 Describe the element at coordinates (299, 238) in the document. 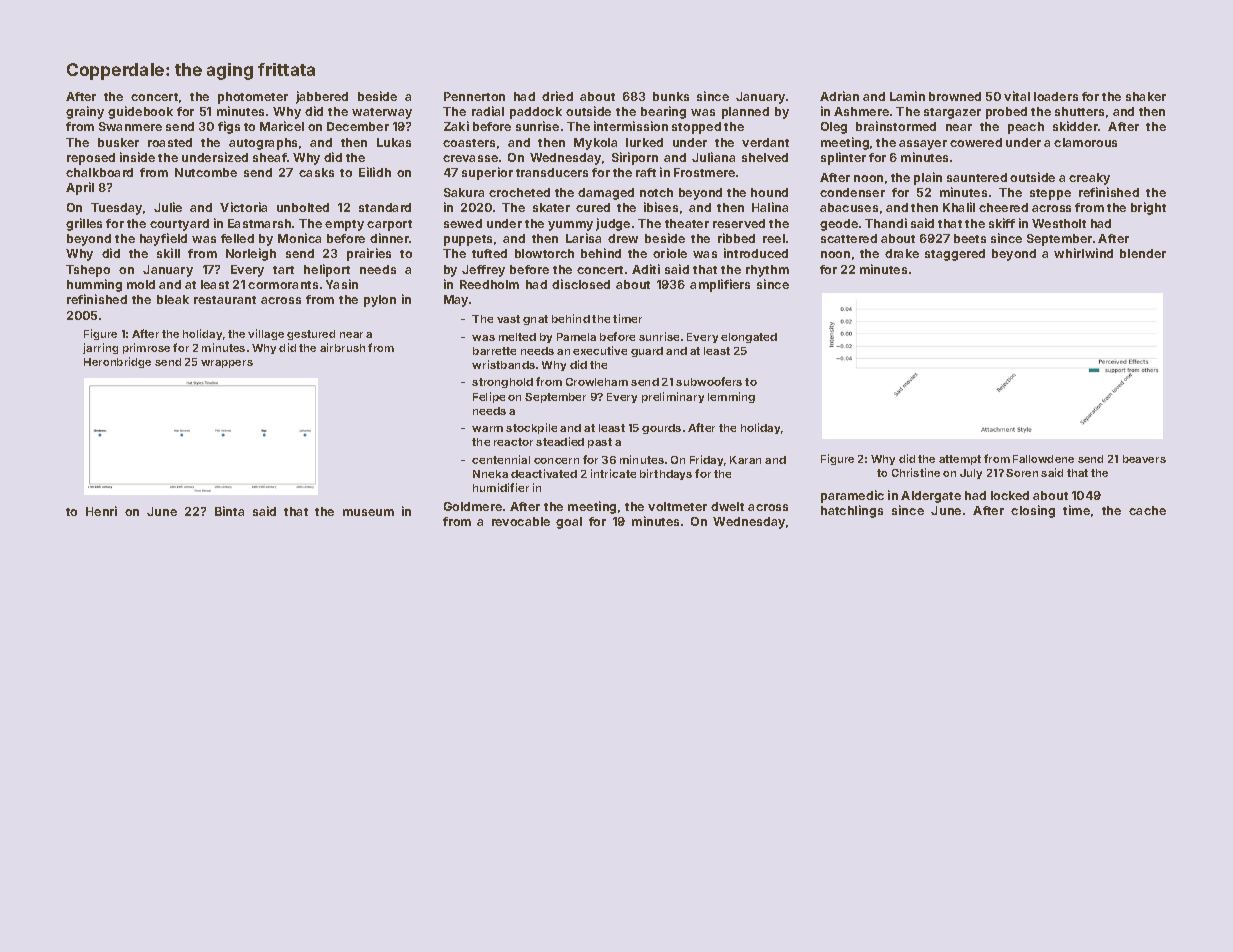

I see `Monica` at that location.
